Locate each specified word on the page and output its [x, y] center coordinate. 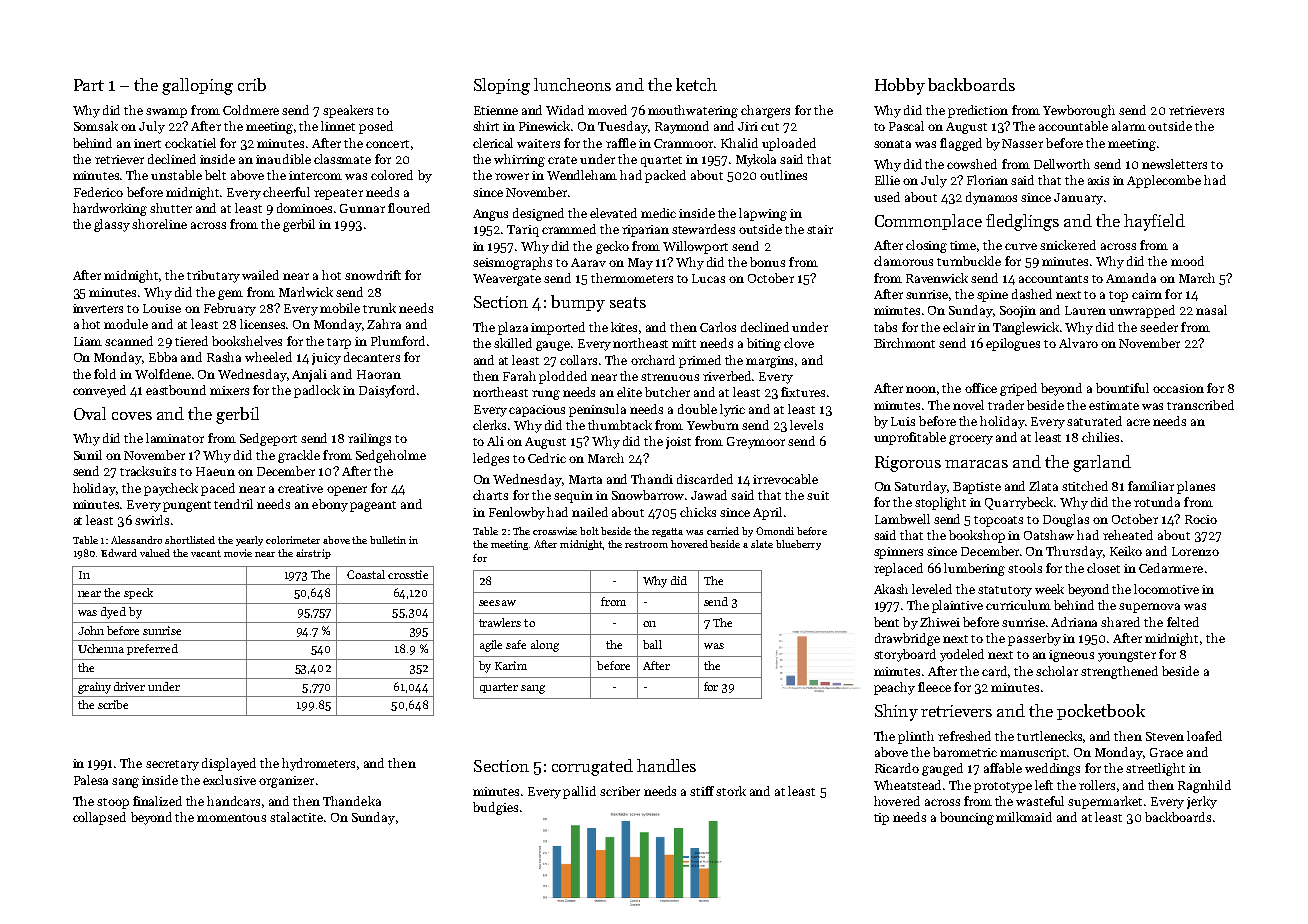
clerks [489, 425]
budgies [495, 808]
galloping [197, 86]
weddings [1052, 769]
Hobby [900, 86]
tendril [233, 504]
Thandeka [352, 801]
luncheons [572, 84]
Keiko [1126, 551]
